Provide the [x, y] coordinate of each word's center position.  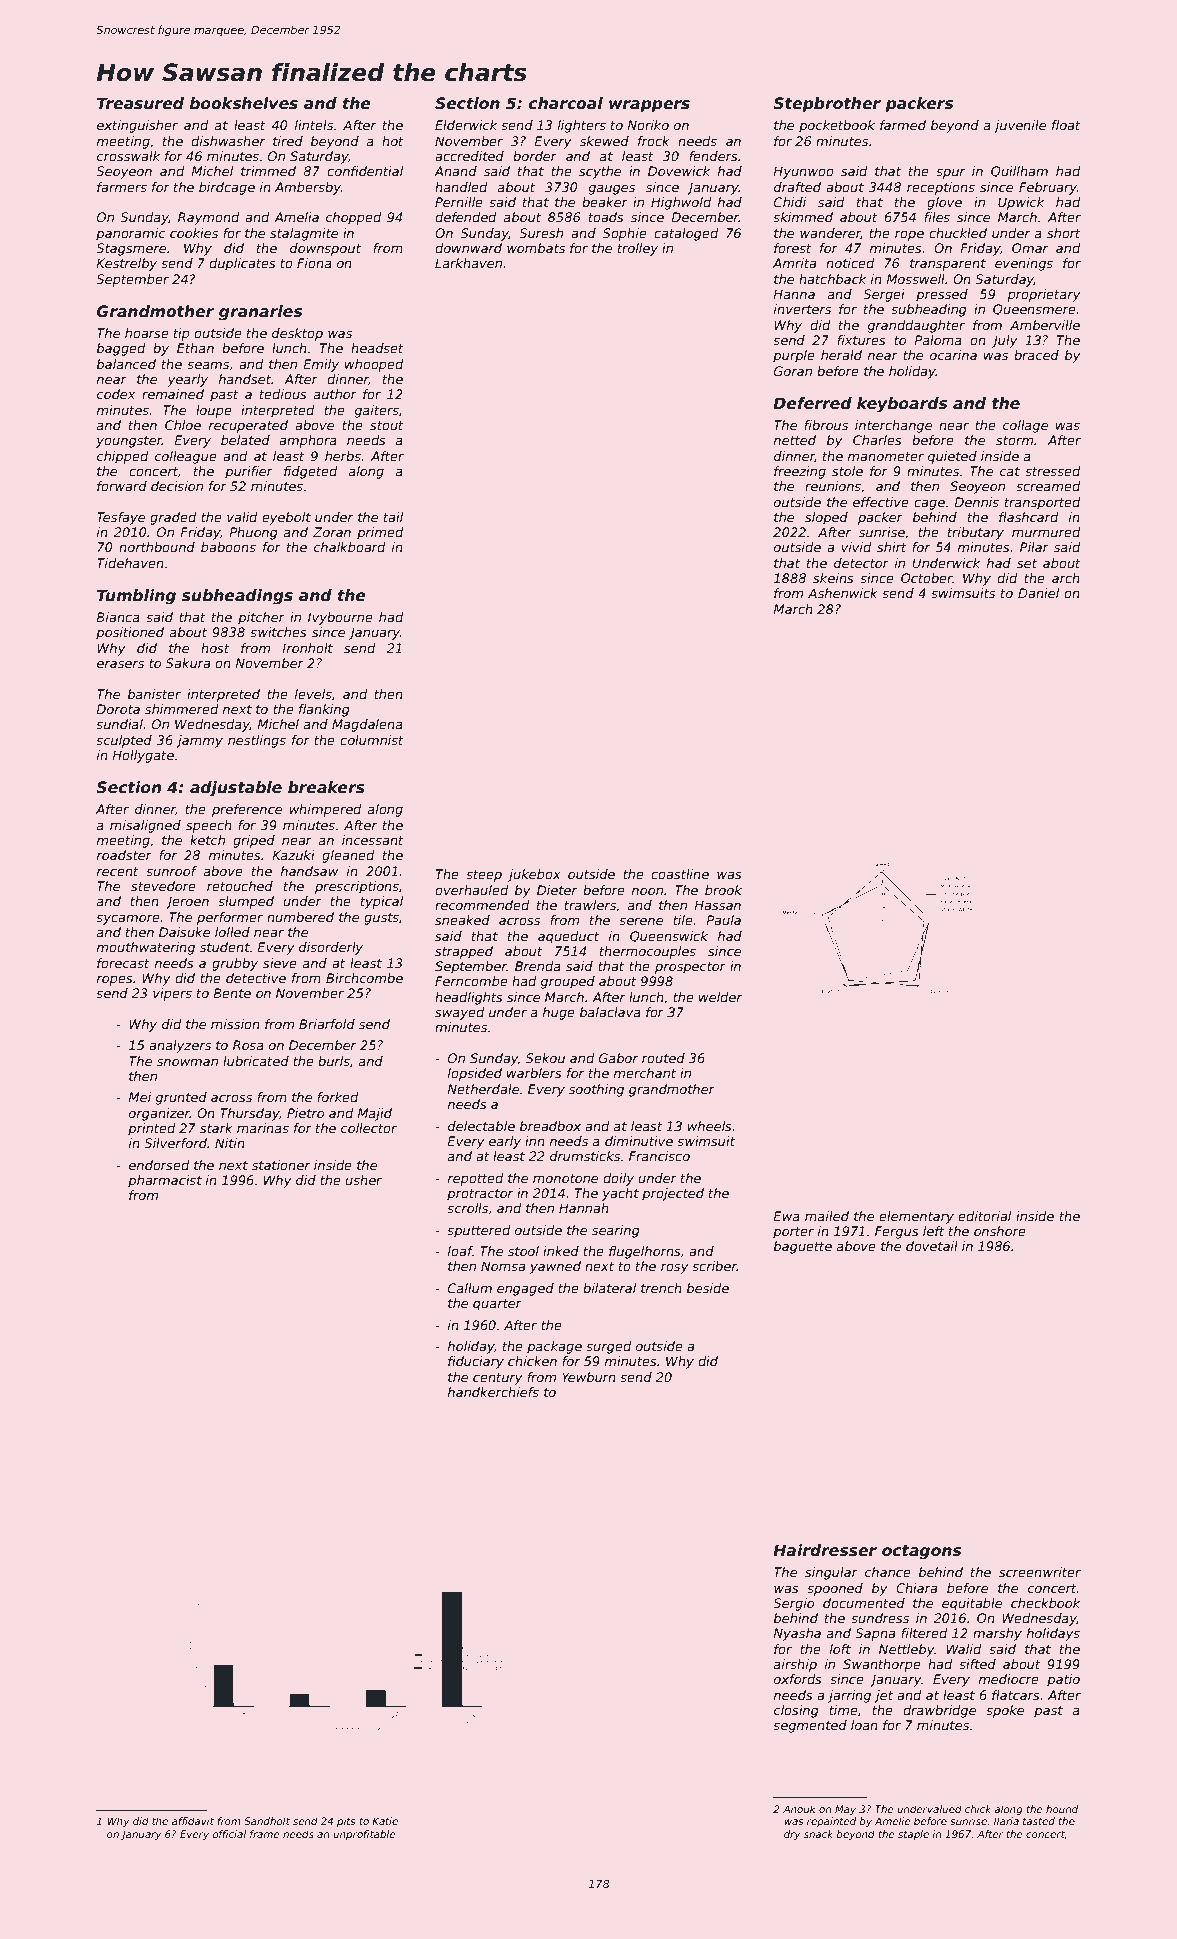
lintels [314, 125]
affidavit [193, 1821]
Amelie [893, 1821]
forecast [123, 963]
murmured [1046, 532]
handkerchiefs [493, 1392]
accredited [469, 156]
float [1066, 125]
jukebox [534, 875]
